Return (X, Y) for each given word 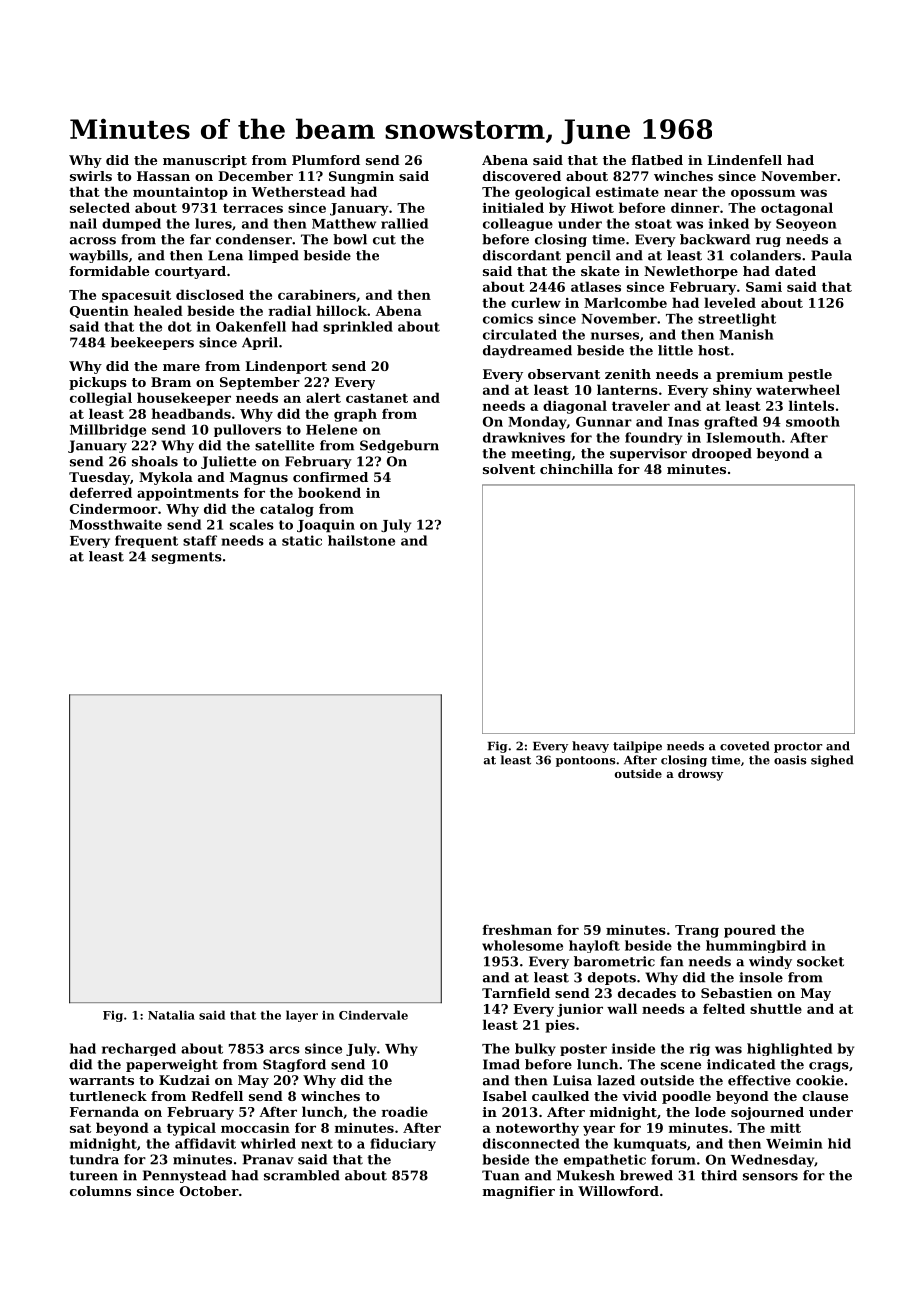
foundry (653, 438)
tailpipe (637, 747)
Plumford (326, 160)
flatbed (657, 160)
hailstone (361, 540)
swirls (91, 176)
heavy (590, 747)
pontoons (586, 761)
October (209, 1191)
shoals (155, 461)
